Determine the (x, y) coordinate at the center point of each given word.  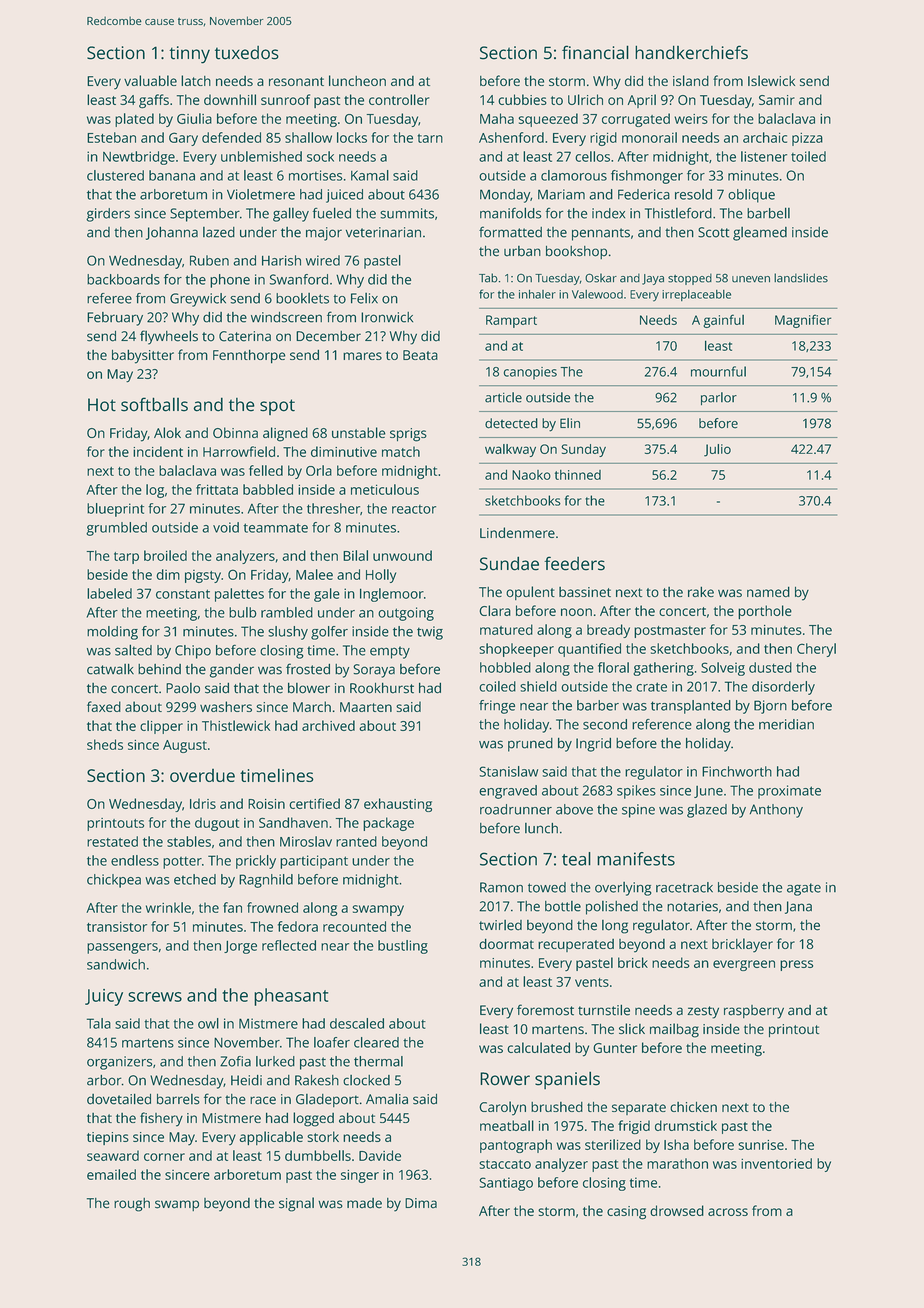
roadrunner (516, 809)
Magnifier (803, 321)
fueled (332, 213)
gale (327, 595)
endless (135, 860)
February (115, 319)
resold (693, 194)
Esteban (111, 137)
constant (183, 594)
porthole (765, 612)
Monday (505, 196)
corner (164, 1157)
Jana (798, 907)
